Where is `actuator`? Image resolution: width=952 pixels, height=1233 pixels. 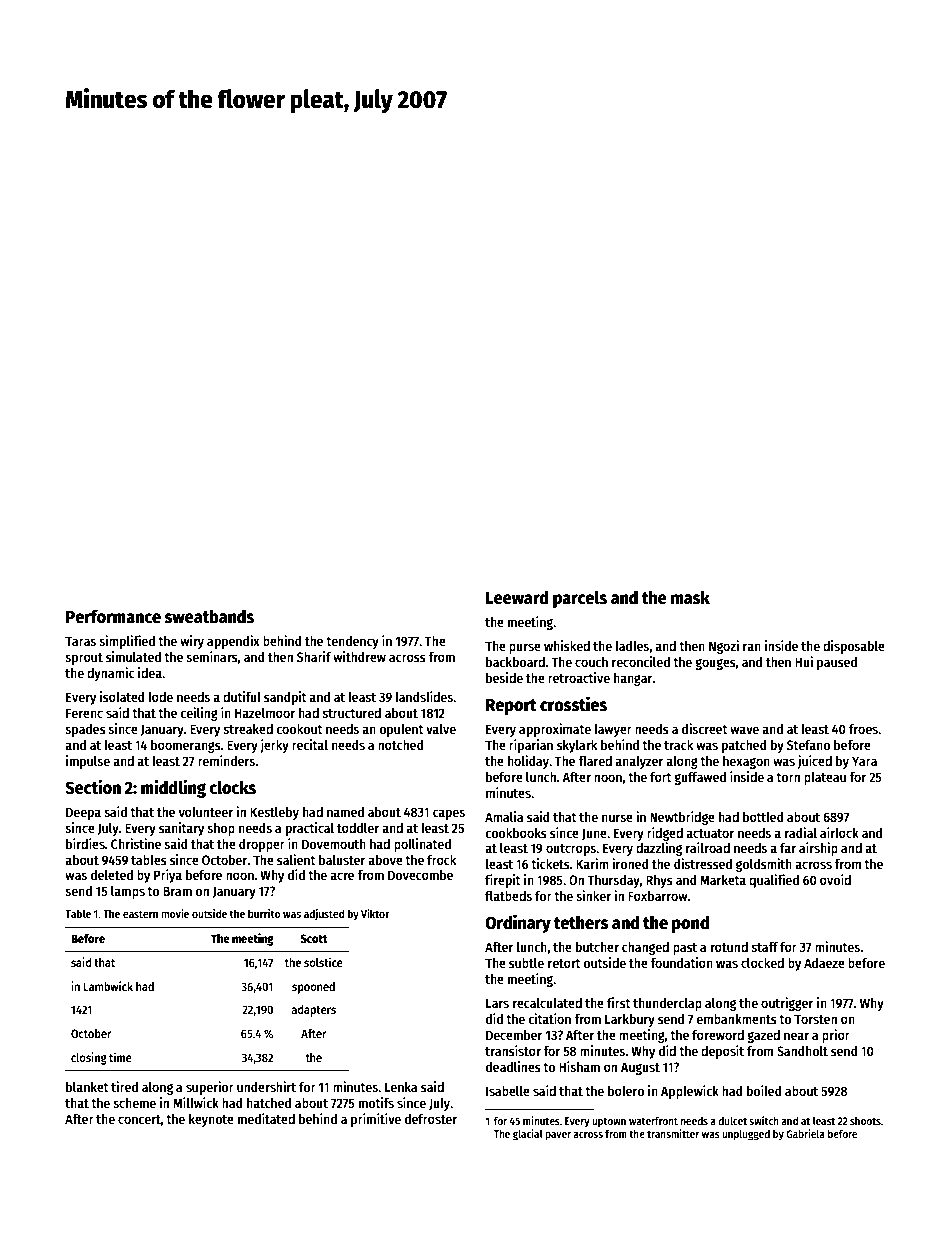 actuator is located at coordinates (710, 833).
